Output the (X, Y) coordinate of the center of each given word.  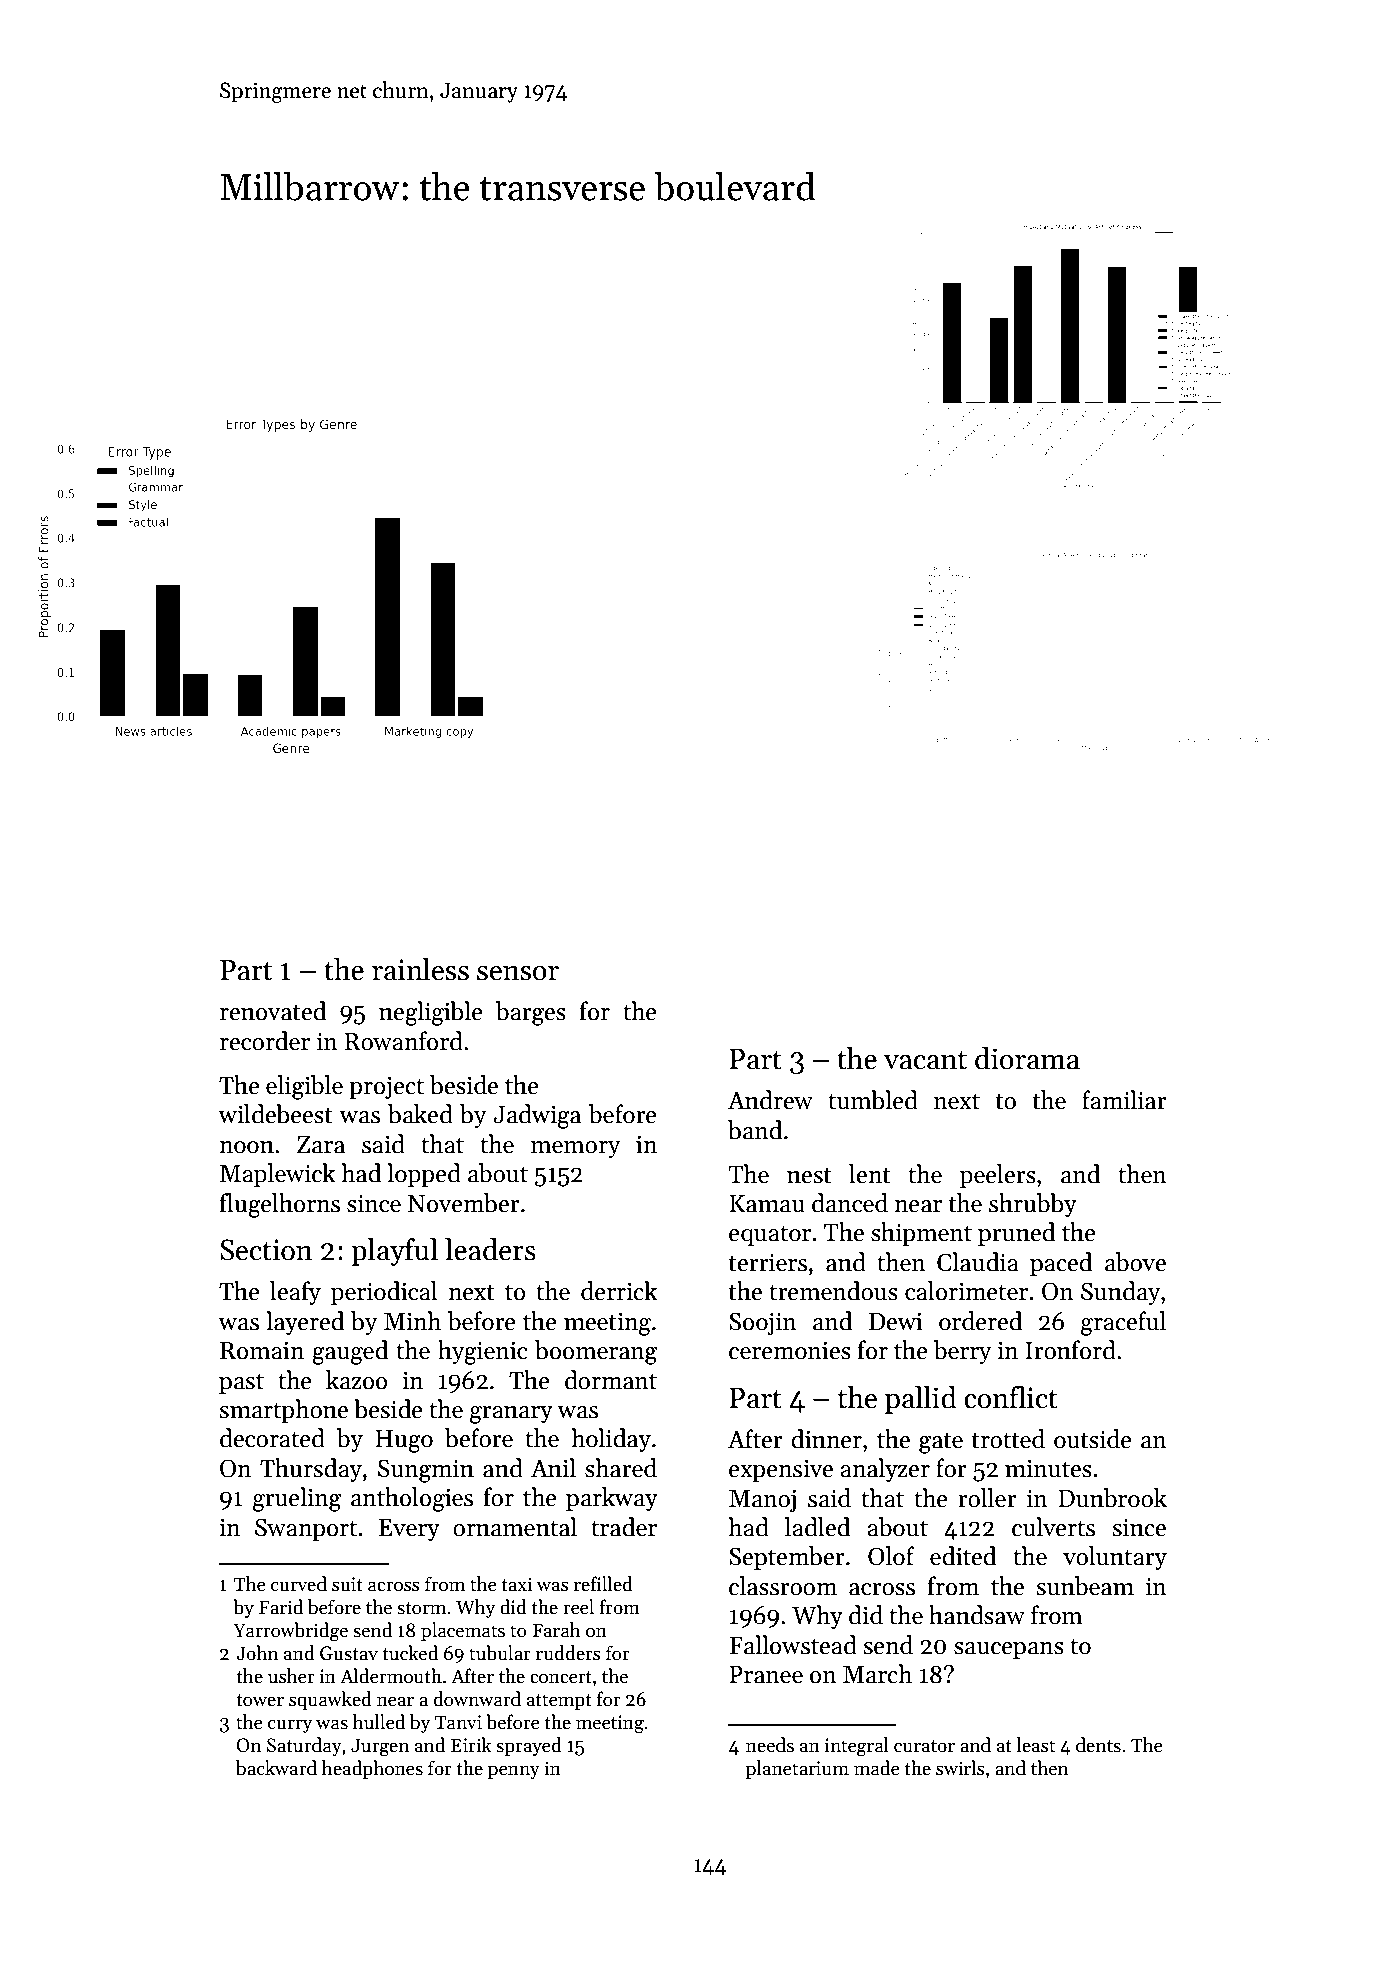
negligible (431, 1013)
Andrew (770, 1100)
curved (299, 1584)
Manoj (762, 1500)
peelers (998, 1176)
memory (576, 1149)
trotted (1008, 1439)
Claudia (978, 1262)
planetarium (797, 1769)
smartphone (283, 1411)
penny (514, 1772)
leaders (490, 1249)
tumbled (873, 1100)
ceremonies (790, 1350)
